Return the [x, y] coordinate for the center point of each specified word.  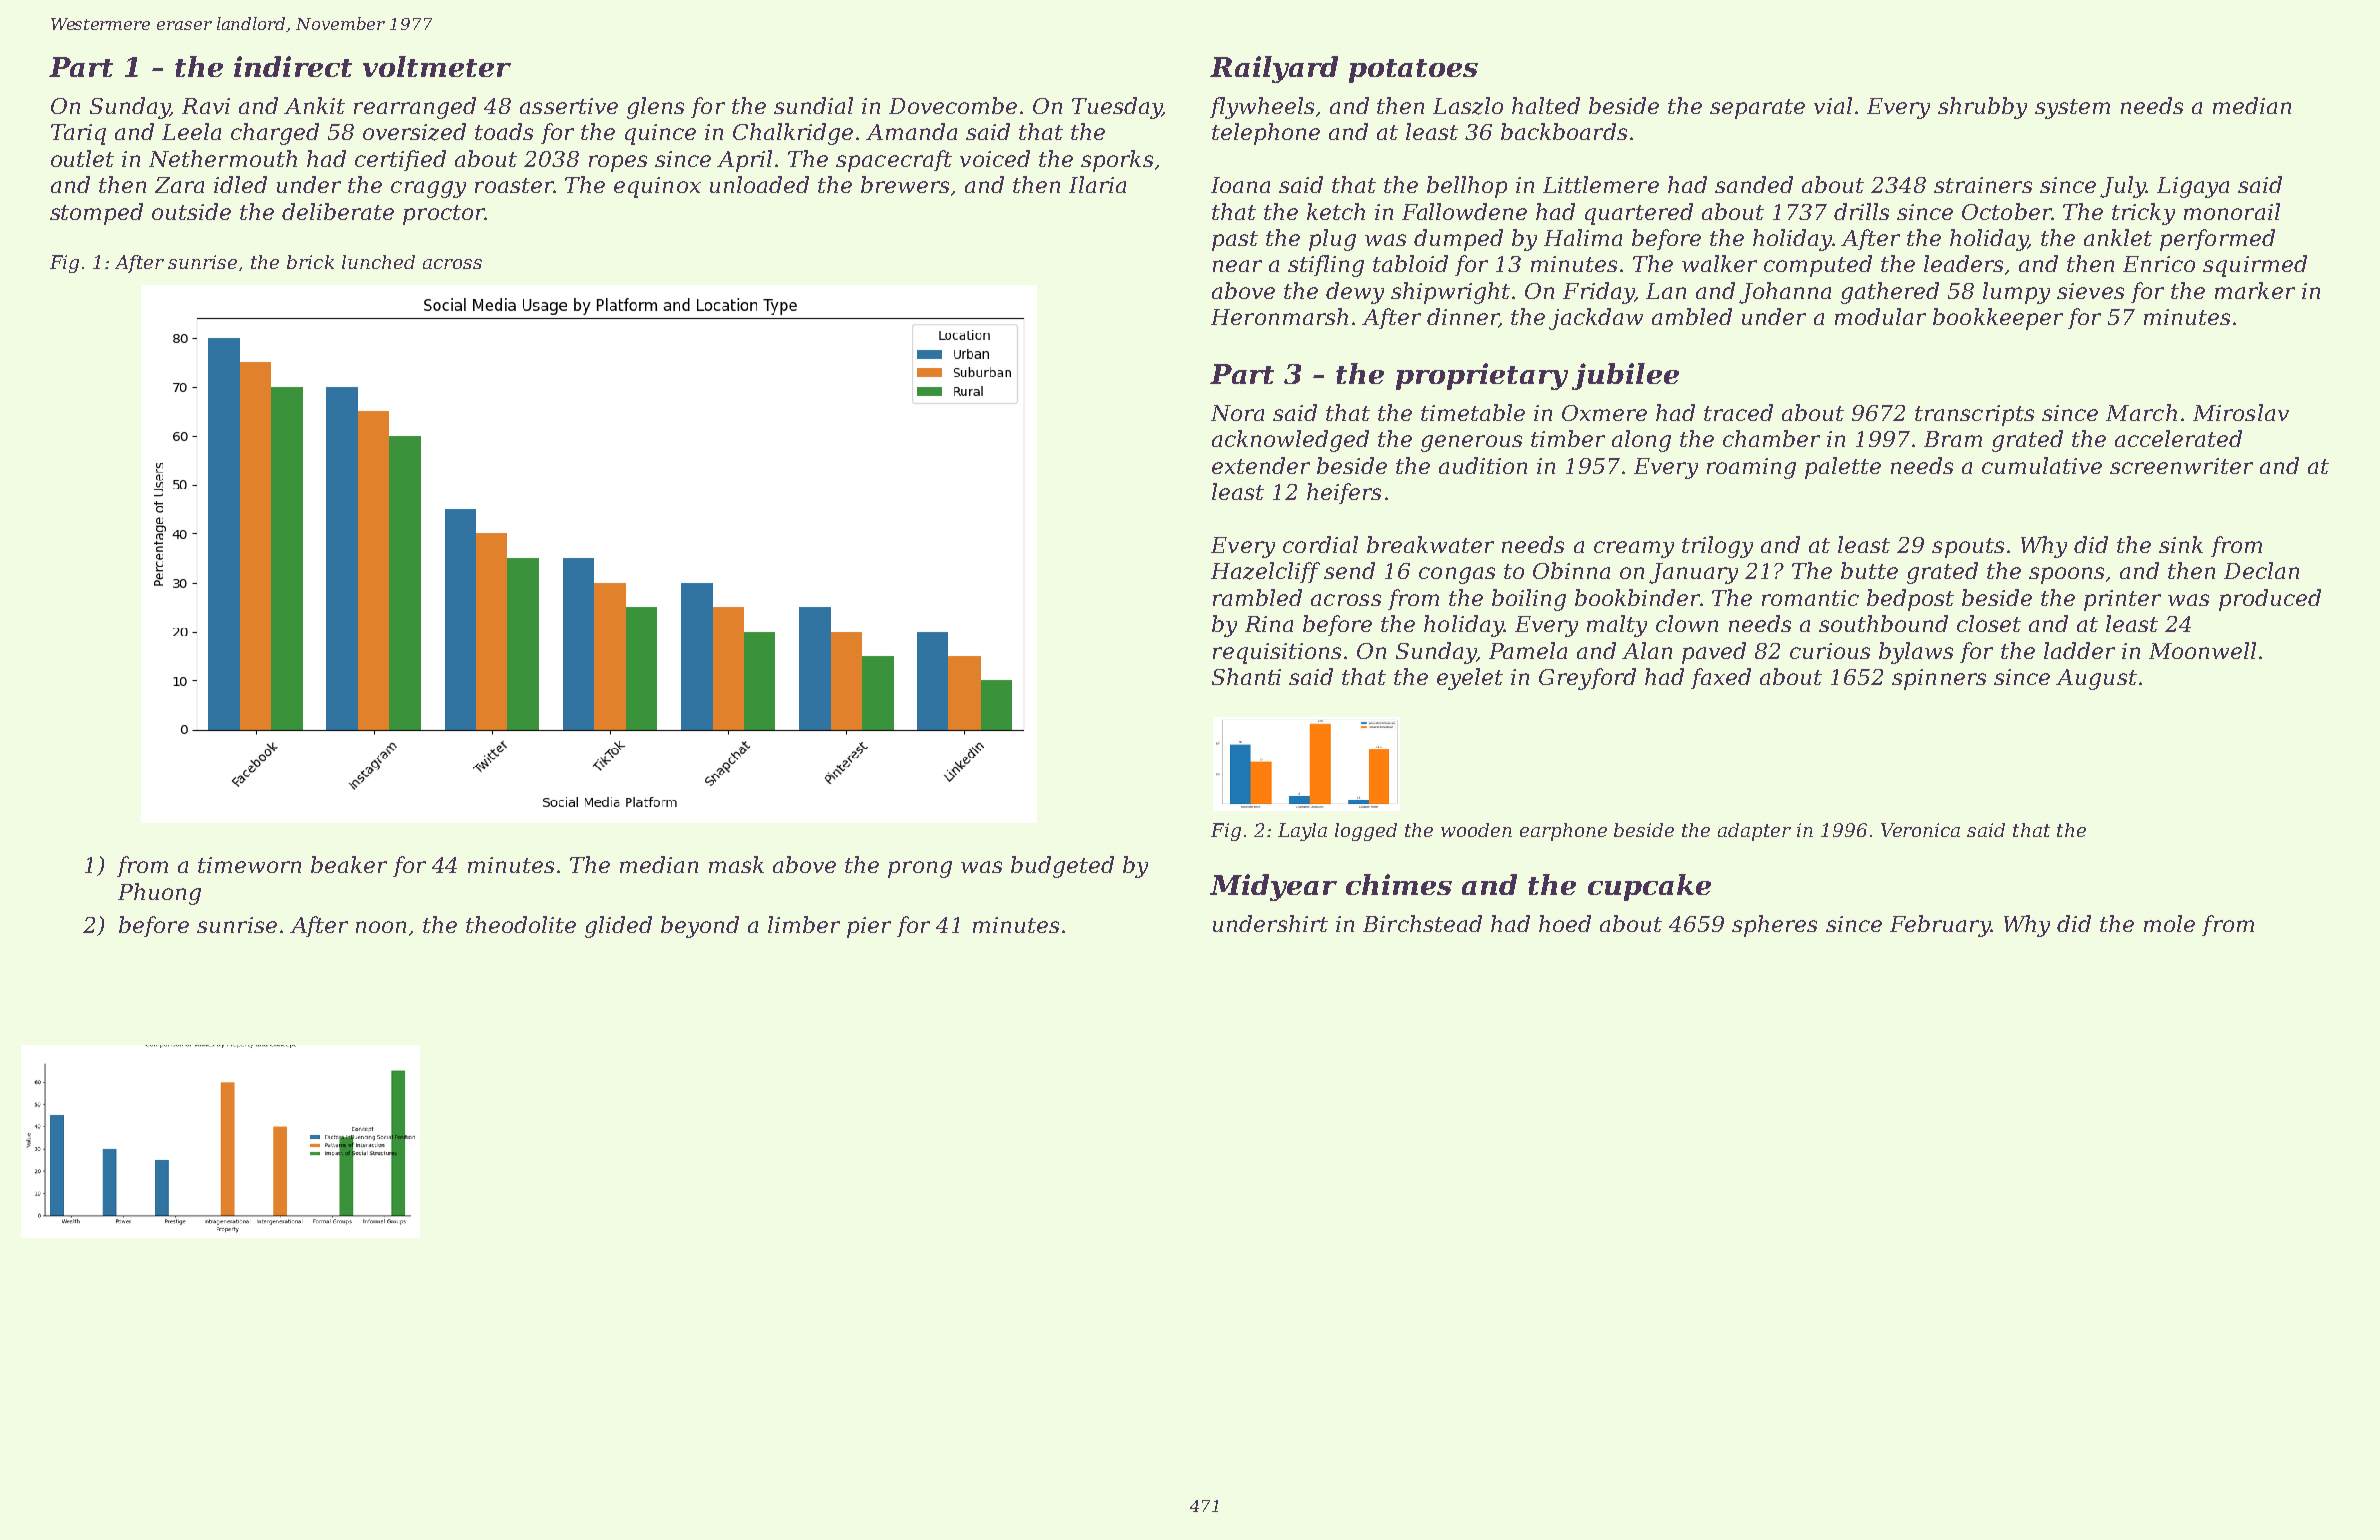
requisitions [1277, 653]
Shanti [1246, 676]
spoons [2066, 575]
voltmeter [437, 66]
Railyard [1274, 69]
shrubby [1982, 108]
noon [381, 927]
